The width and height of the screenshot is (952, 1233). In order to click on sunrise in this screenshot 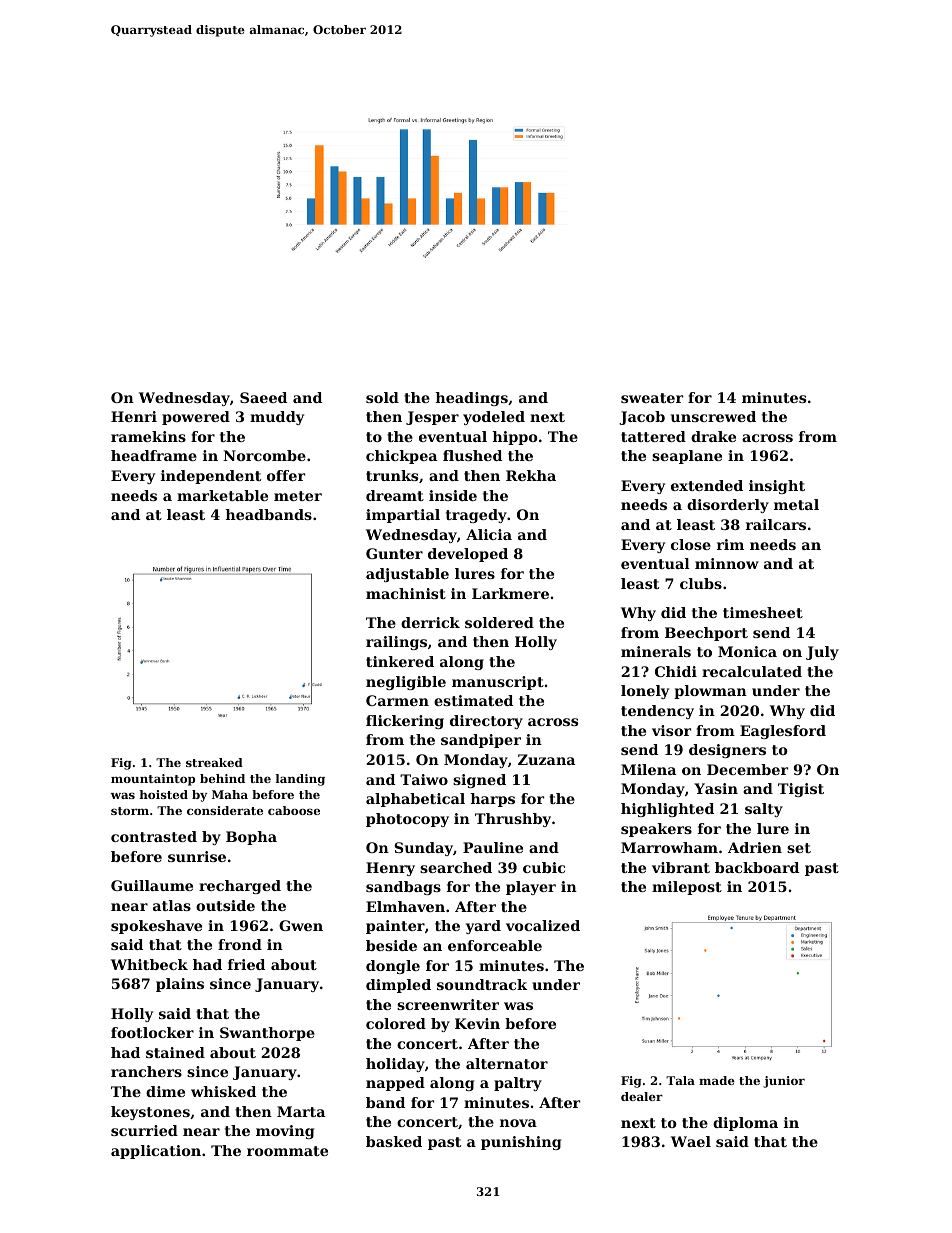, I will do `click(197, 856)`.
